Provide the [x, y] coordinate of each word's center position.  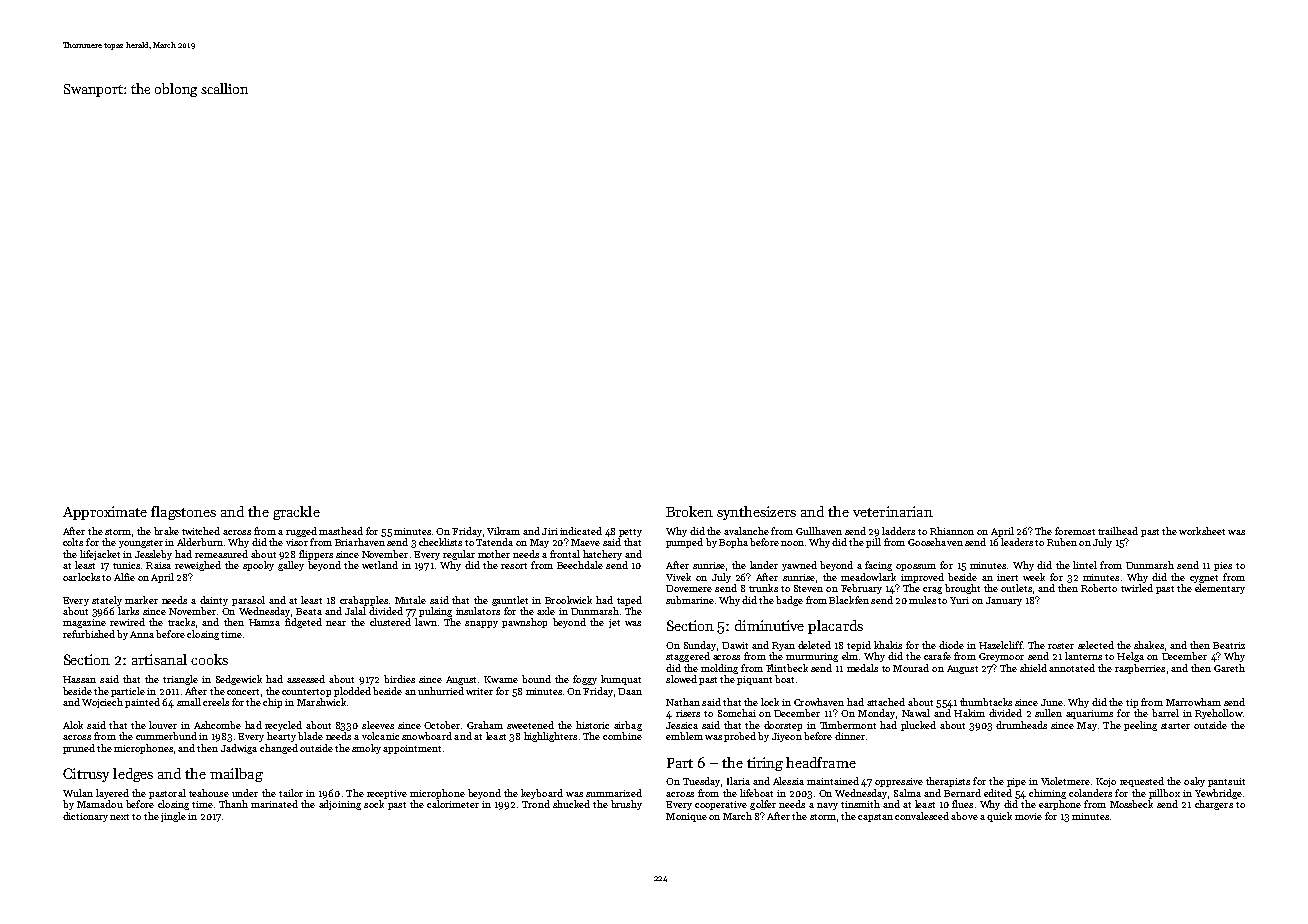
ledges [133, 775]
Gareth [1229, 668]
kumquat [621, 680]
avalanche [746, 531]
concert [243, 692]
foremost [1075, 531]
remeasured [221, 554]
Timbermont [848, 725]
